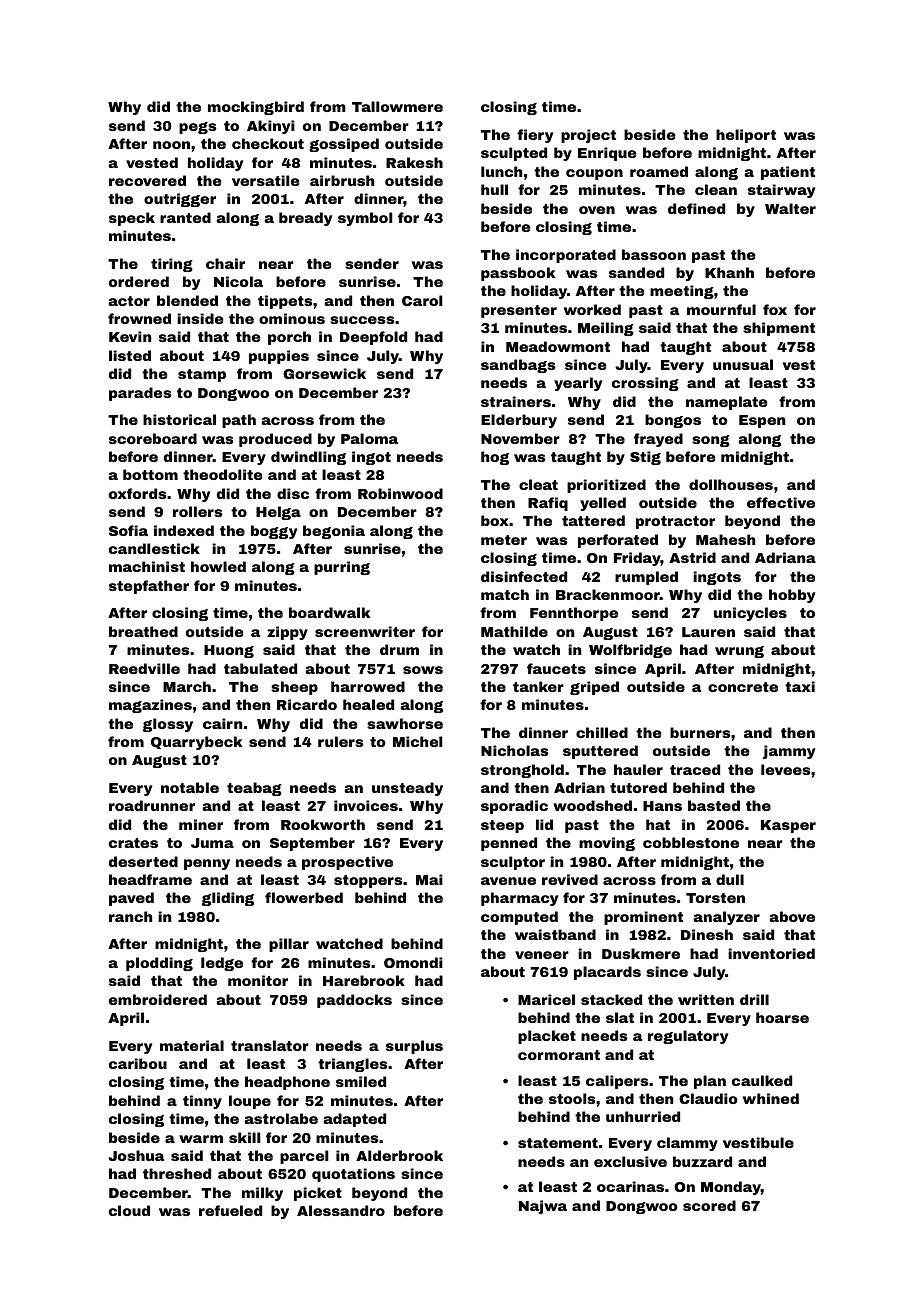 The width and height of the image is (924, 1308). I want to click on fiery, so click(535, 136).
